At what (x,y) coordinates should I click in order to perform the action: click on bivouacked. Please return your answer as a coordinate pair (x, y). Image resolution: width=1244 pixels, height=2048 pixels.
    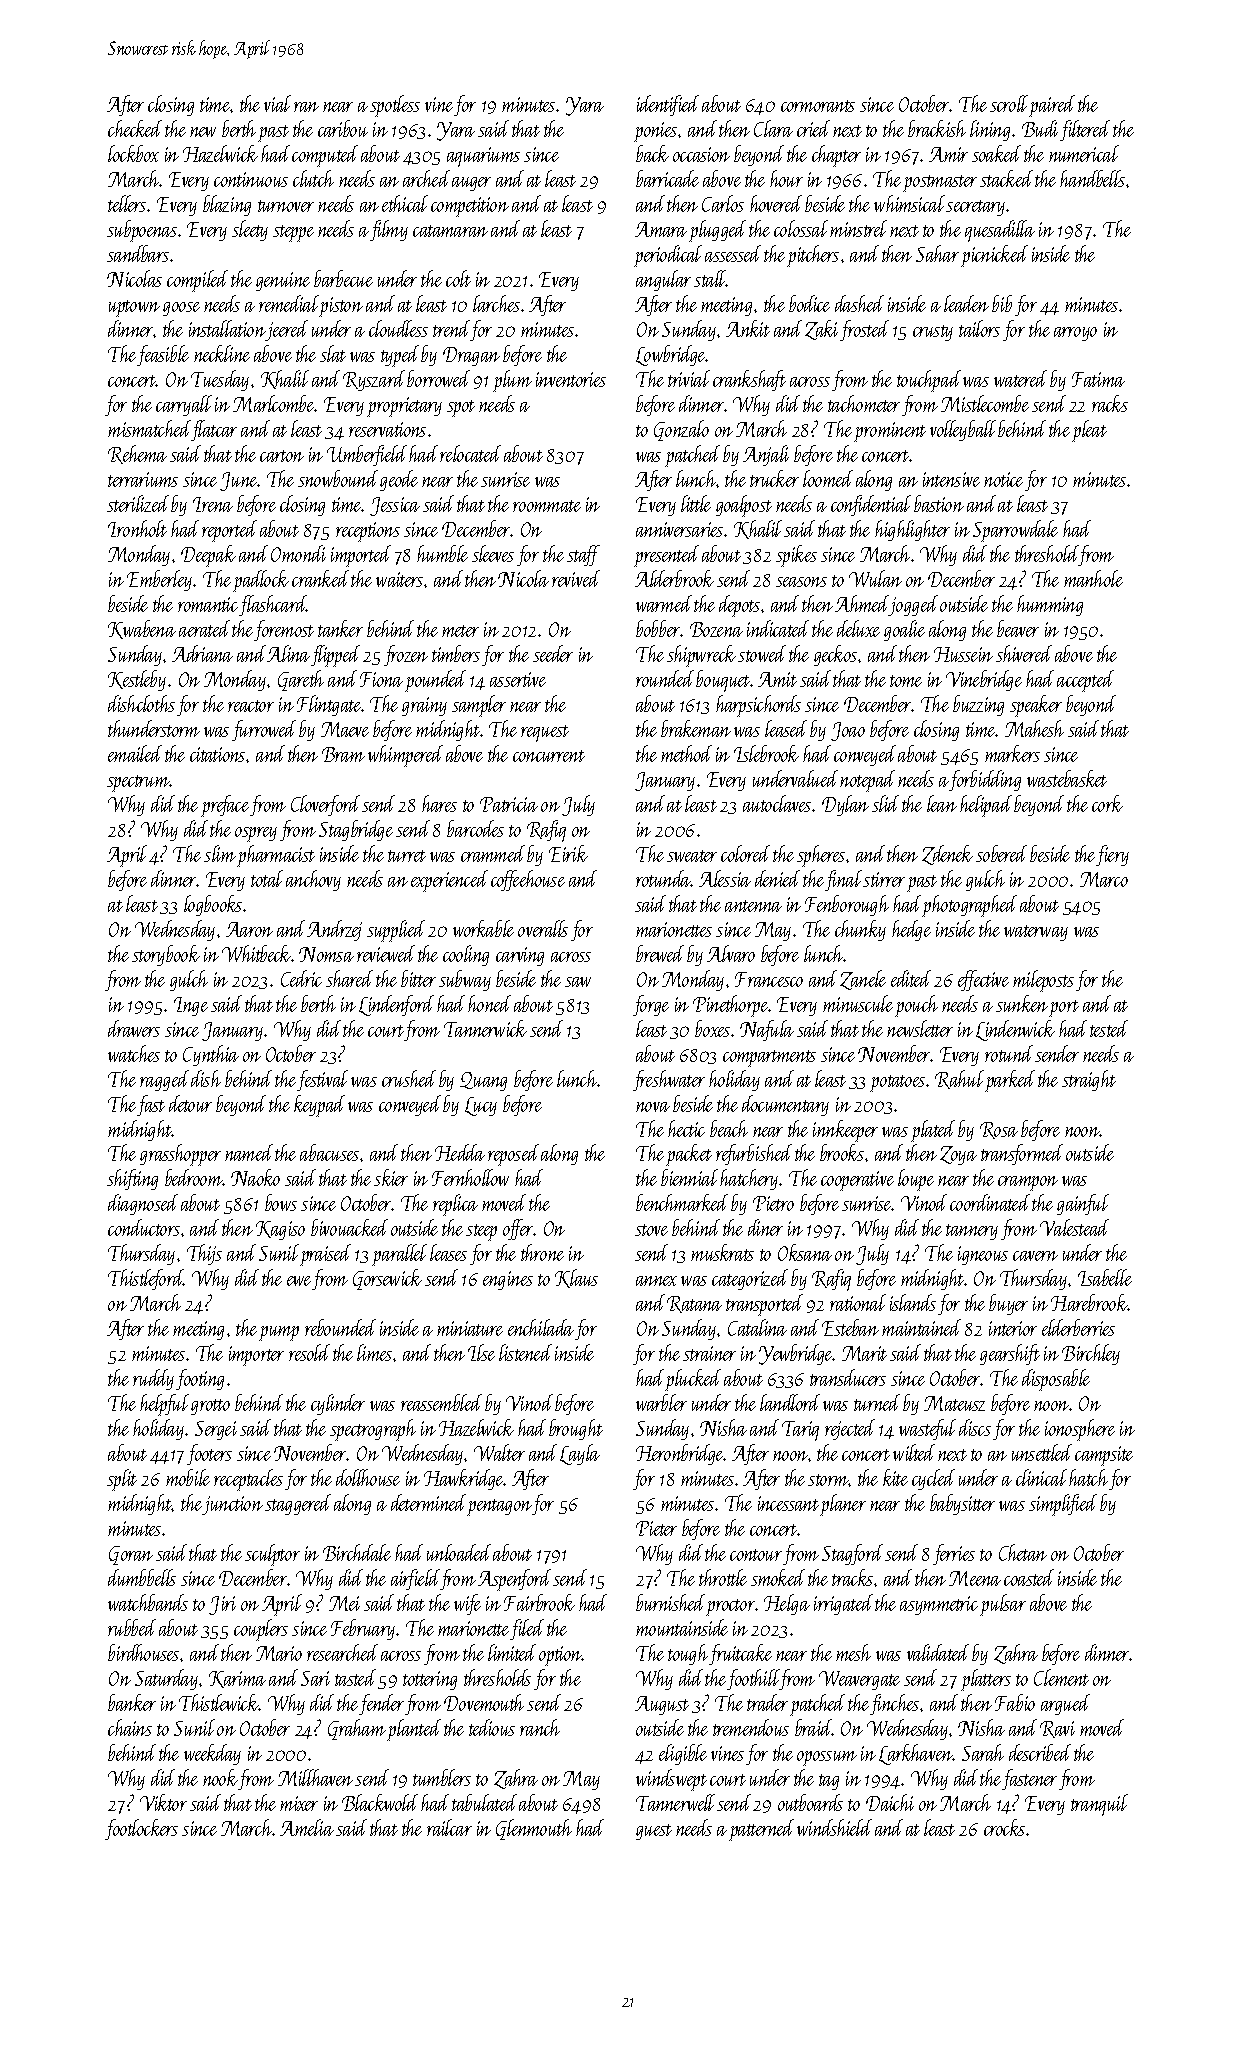
    Looking at the image, I should click on (349, 1227).
